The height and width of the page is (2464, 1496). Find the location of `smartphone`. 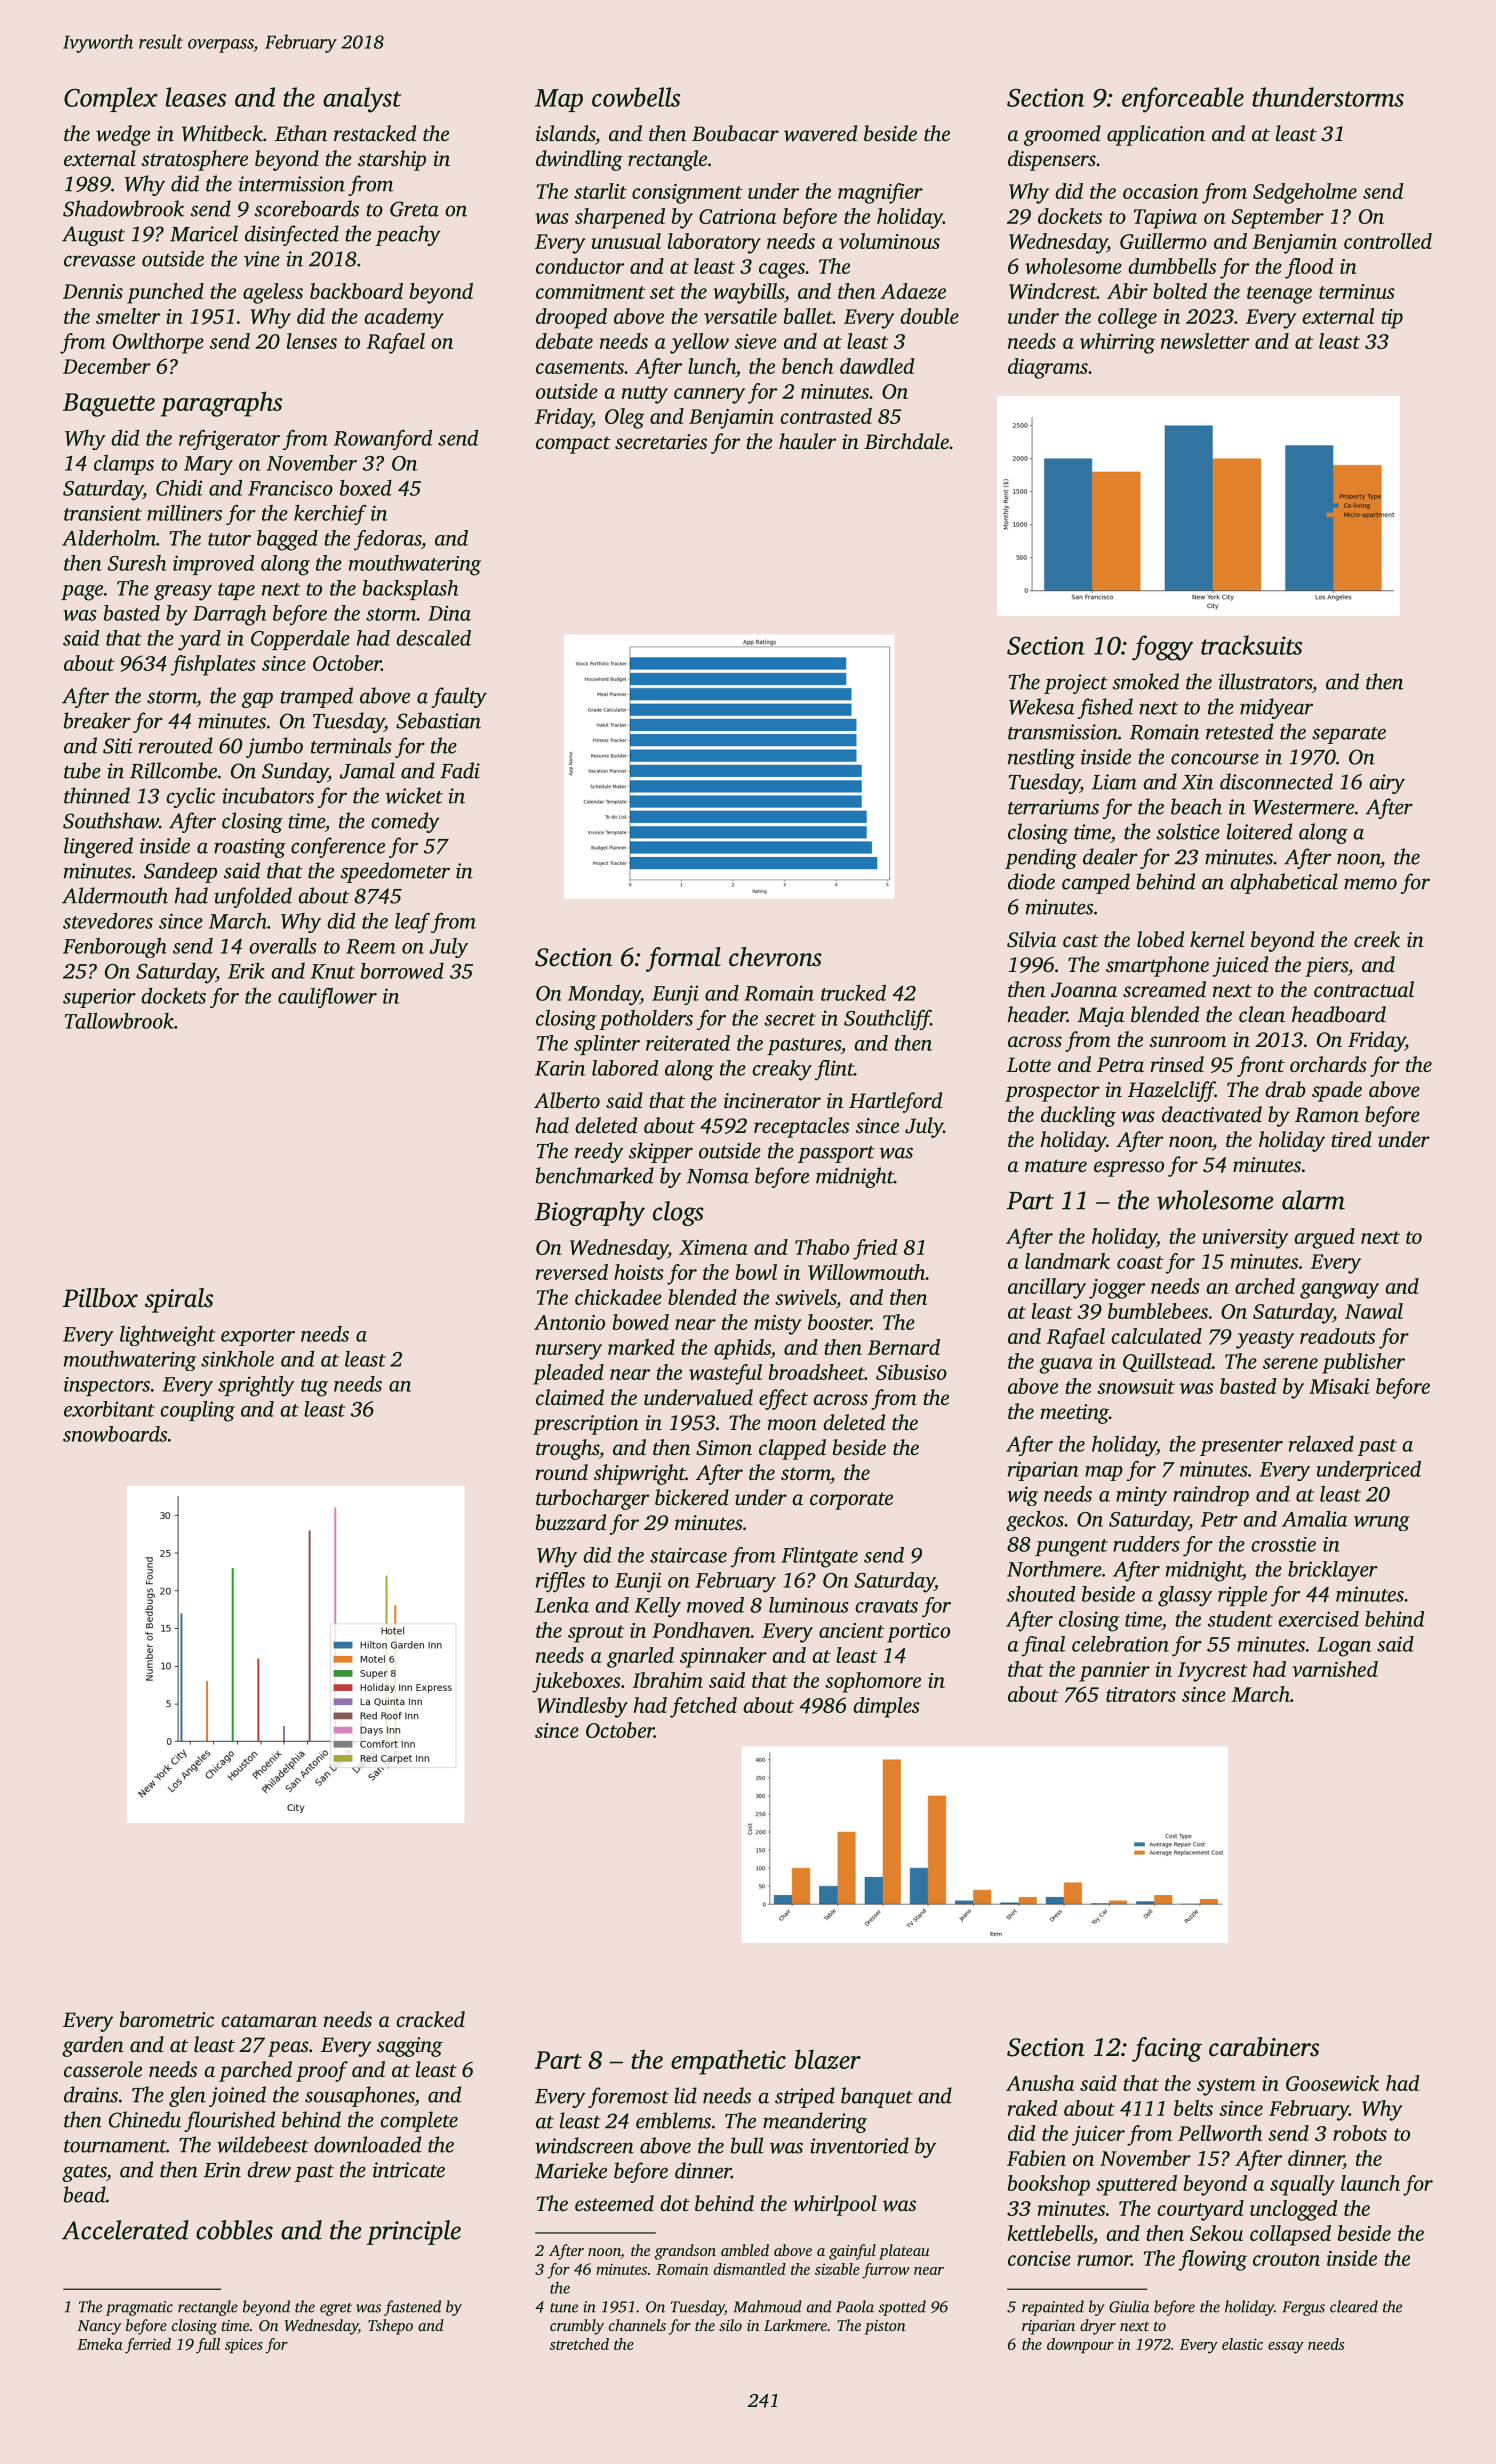

smartphone is located at coordinates (1157, 966).
